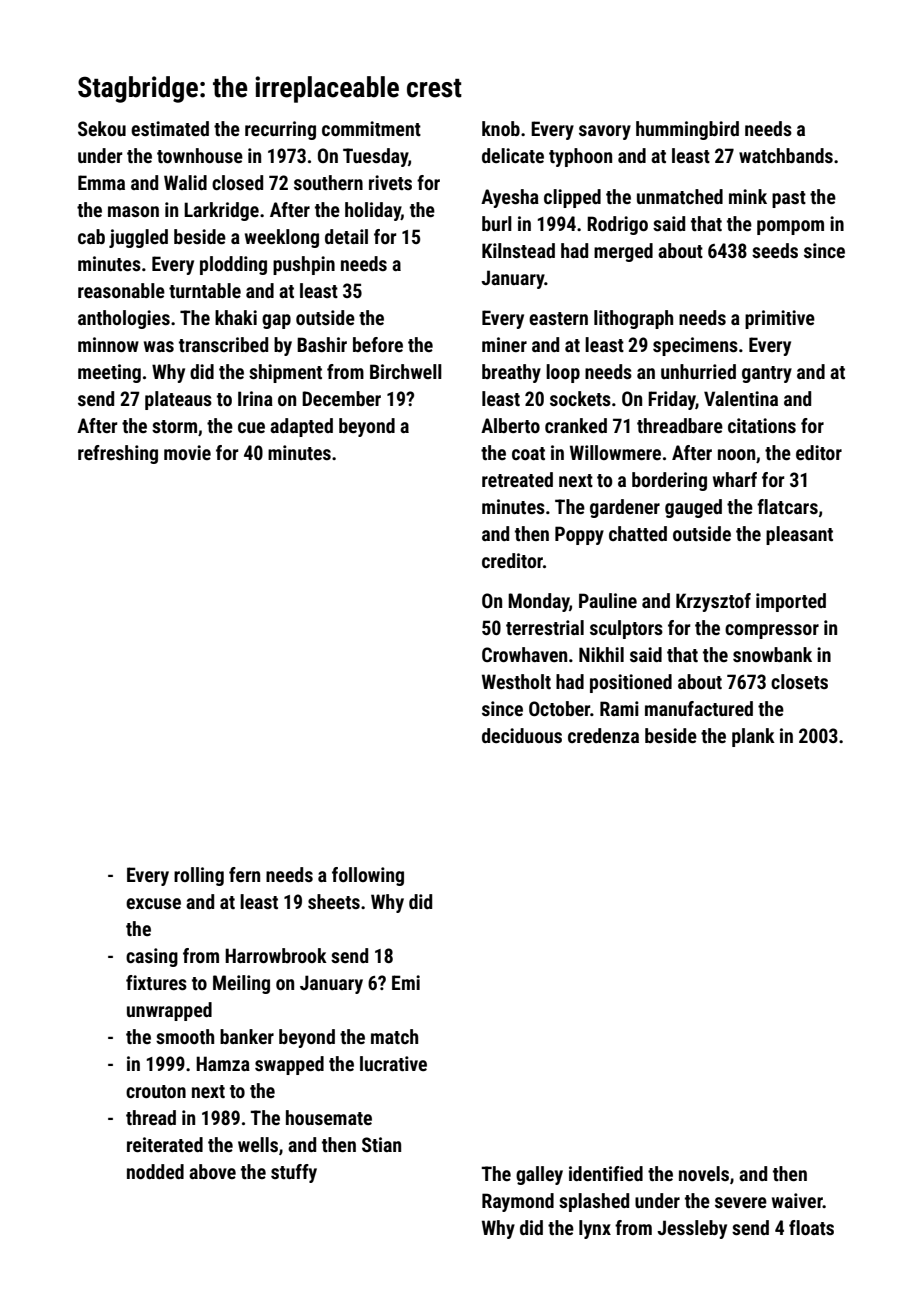 Image resolution: width=924 pixels, height=1311 pixels. What do you see at coordinates (517, 479) in the page?
I see `retreated` at bounding box center [517, 479].
